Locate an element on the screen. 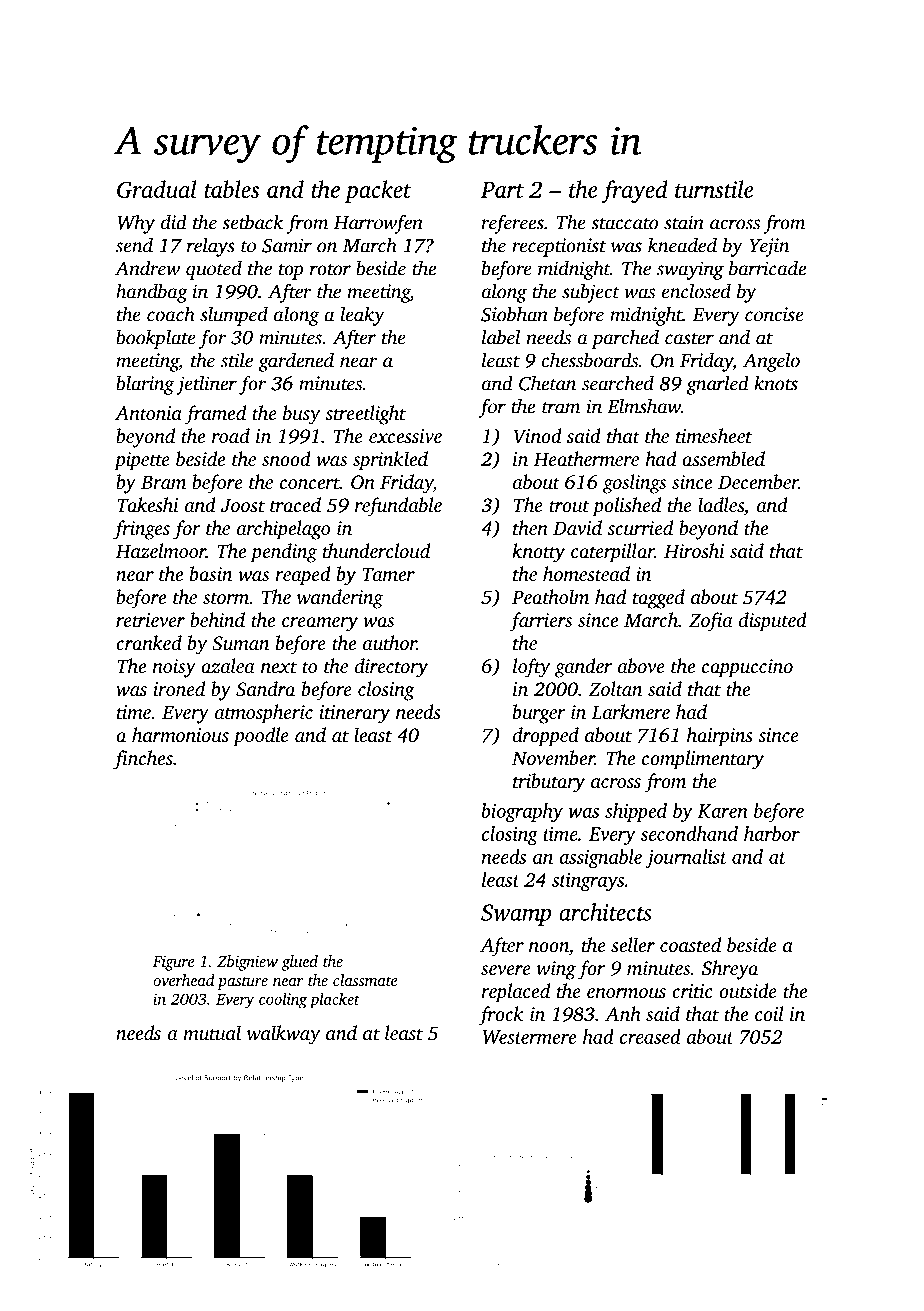 This screenshot has height=1311, width=924. Part is located at coordinates (502, 190).
